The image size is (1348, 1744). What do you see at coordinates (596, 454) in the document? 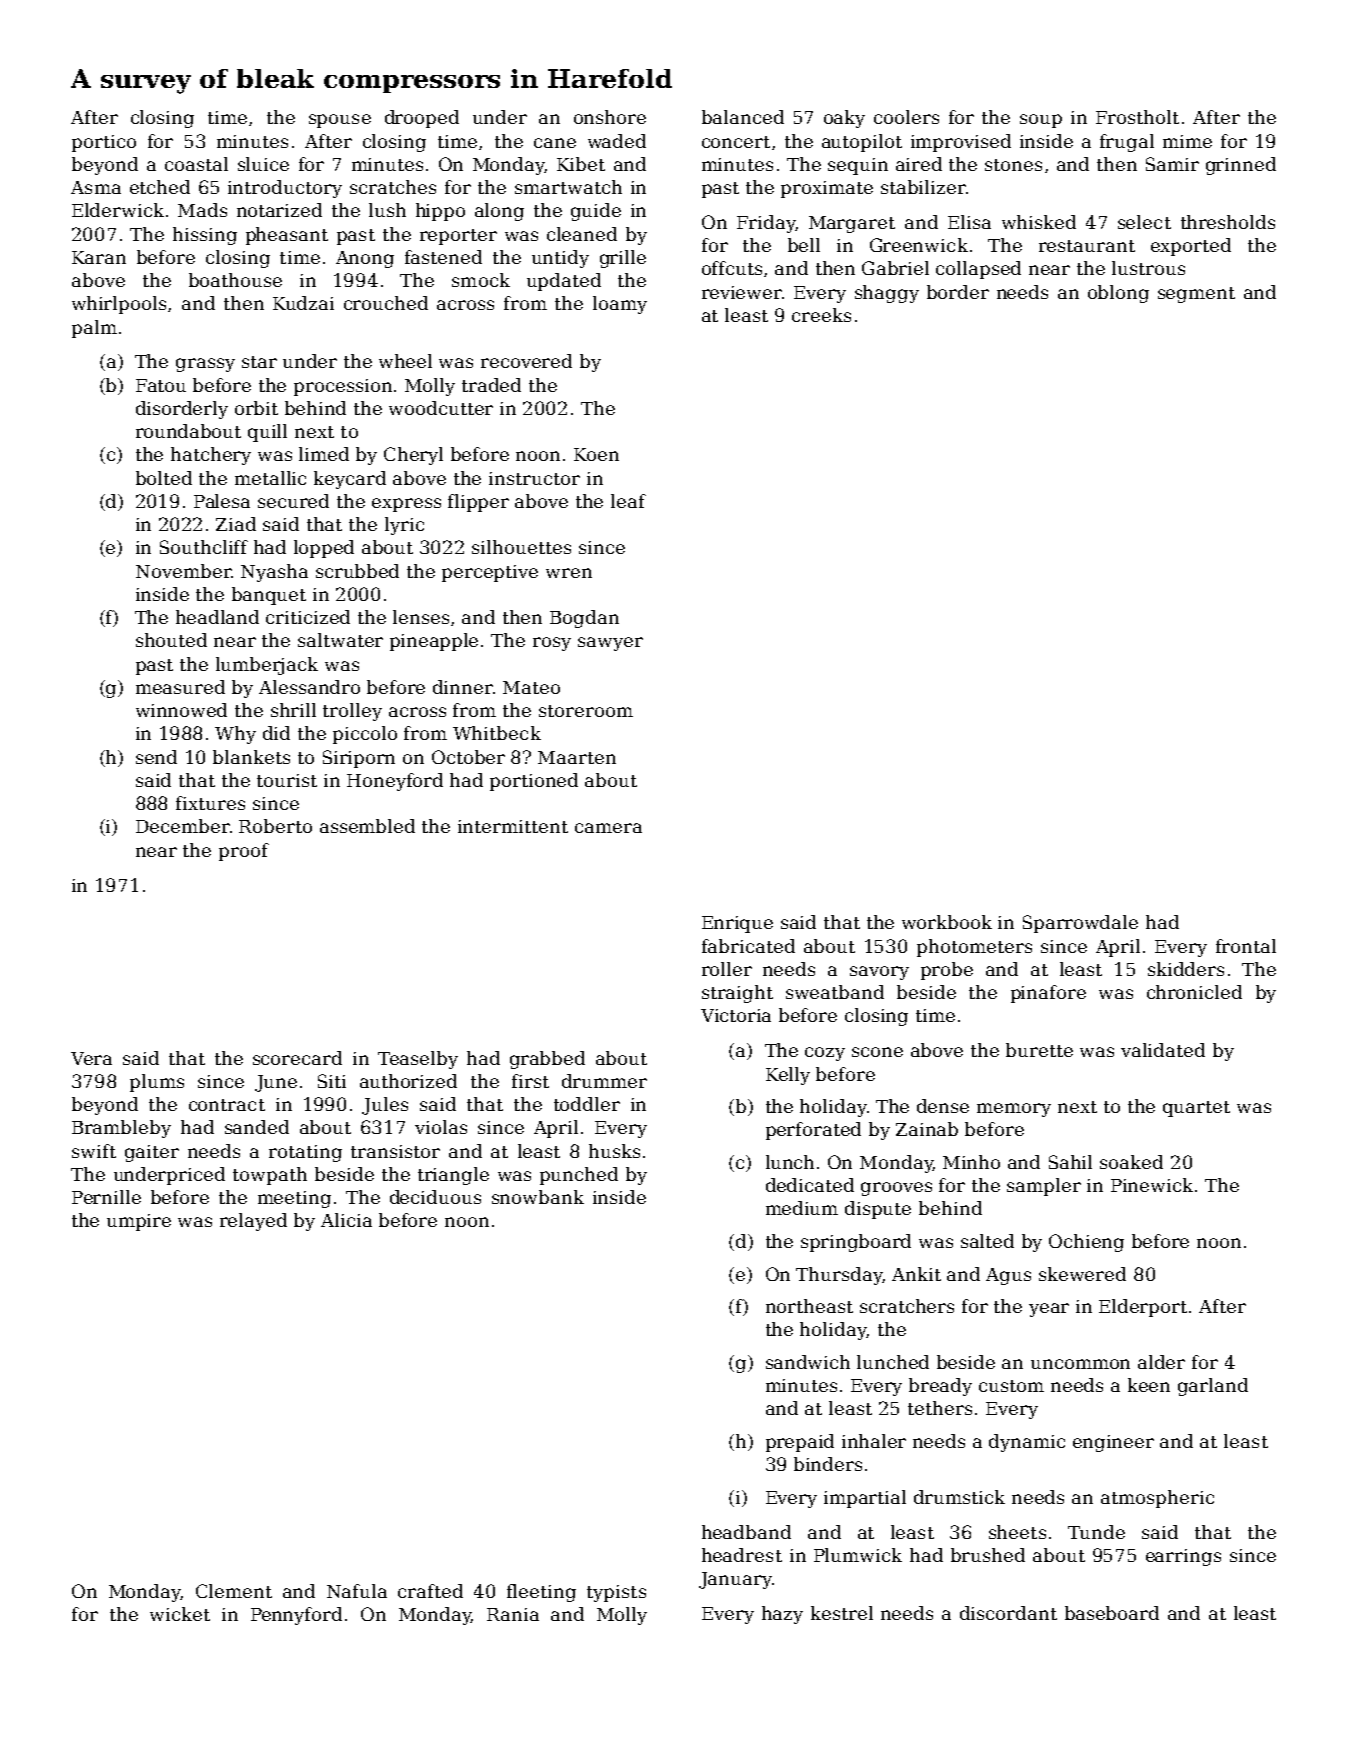
I see `Koen` at bounding box center [596, 454].
